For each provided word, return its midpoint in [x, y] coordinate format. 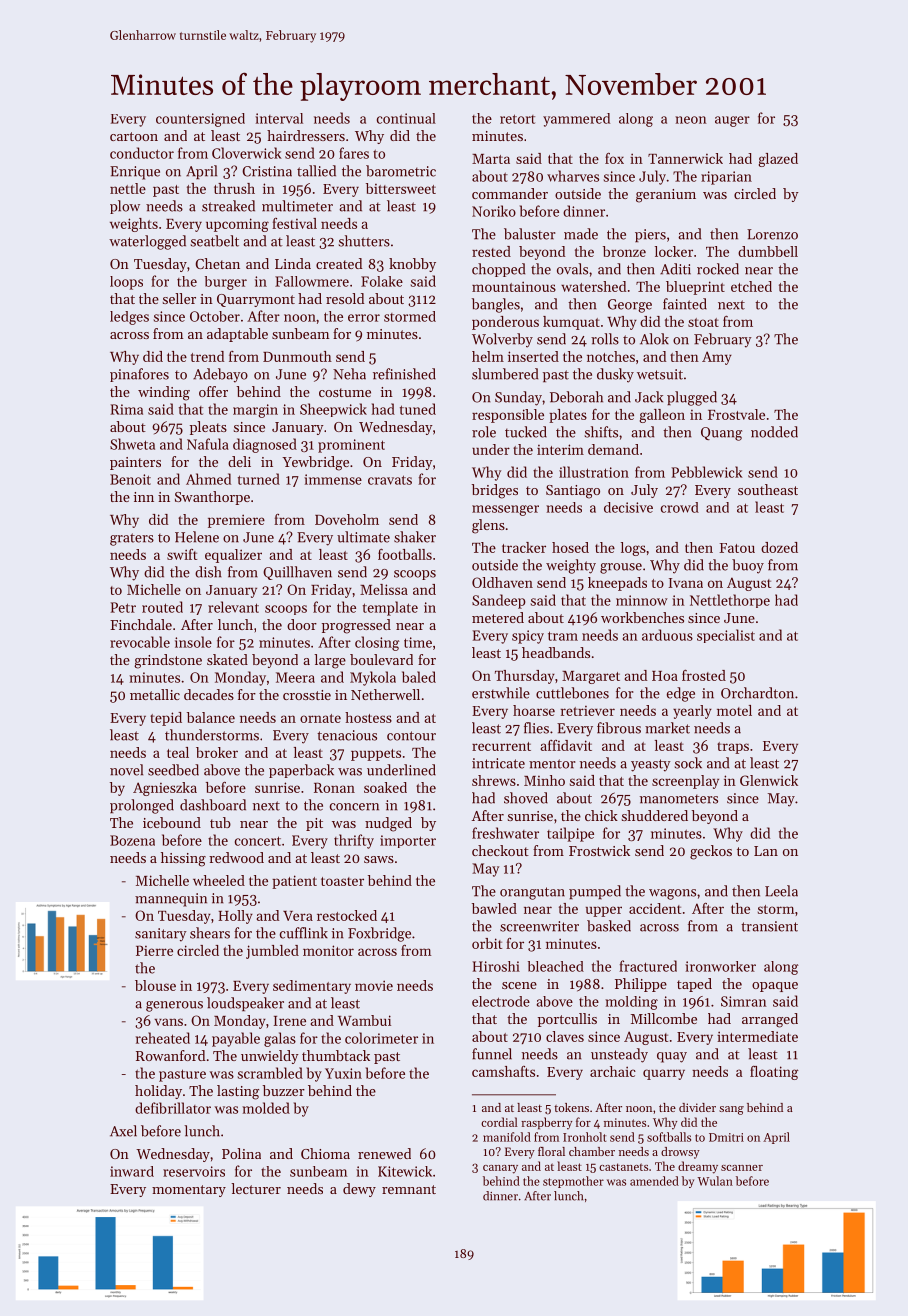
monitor [328, 950]
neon [691, 120]
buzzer [284, 1090]
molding [631, 1003]
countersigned [200, 120]
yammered [576, 120]
